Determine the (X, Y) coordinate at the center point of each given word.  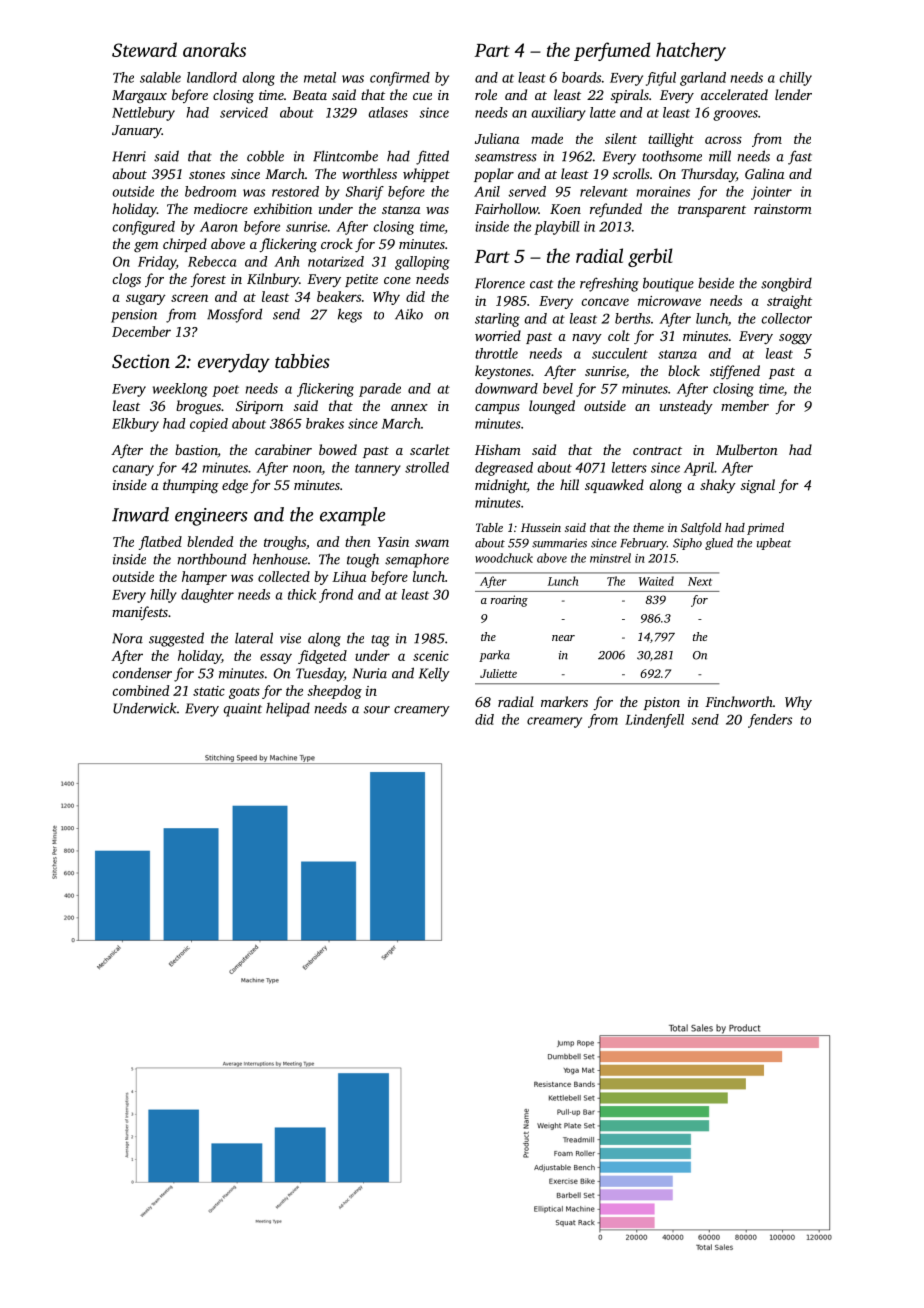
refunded (616, 210)
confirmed (400, 79)
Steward (144, 49)
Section (141, 361)
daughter (207, 596)
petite (361, 280)
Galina (764, 173)
